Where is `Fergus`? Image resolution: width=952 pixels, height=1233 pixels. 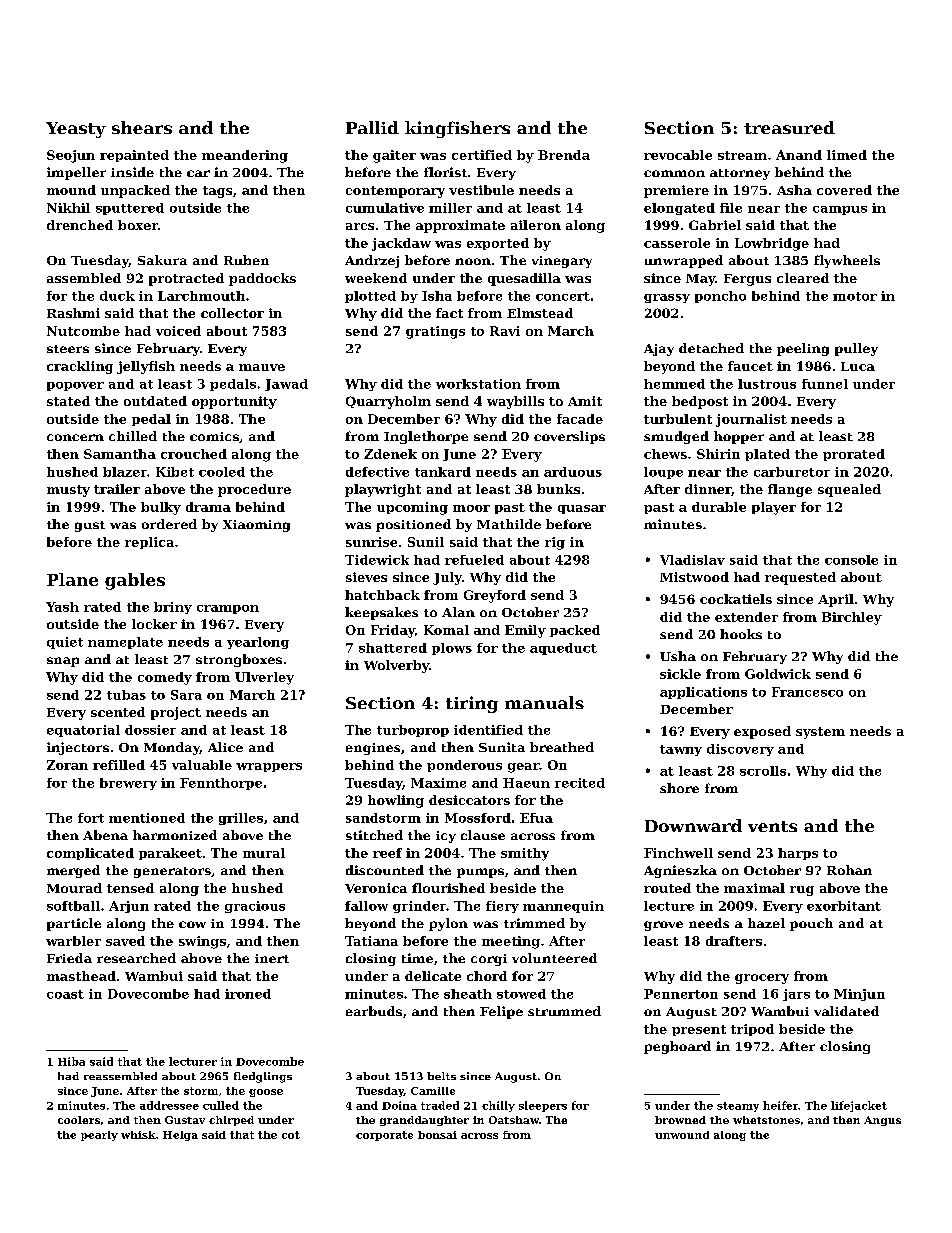
Fergus is located at coordinates (747, 280).
